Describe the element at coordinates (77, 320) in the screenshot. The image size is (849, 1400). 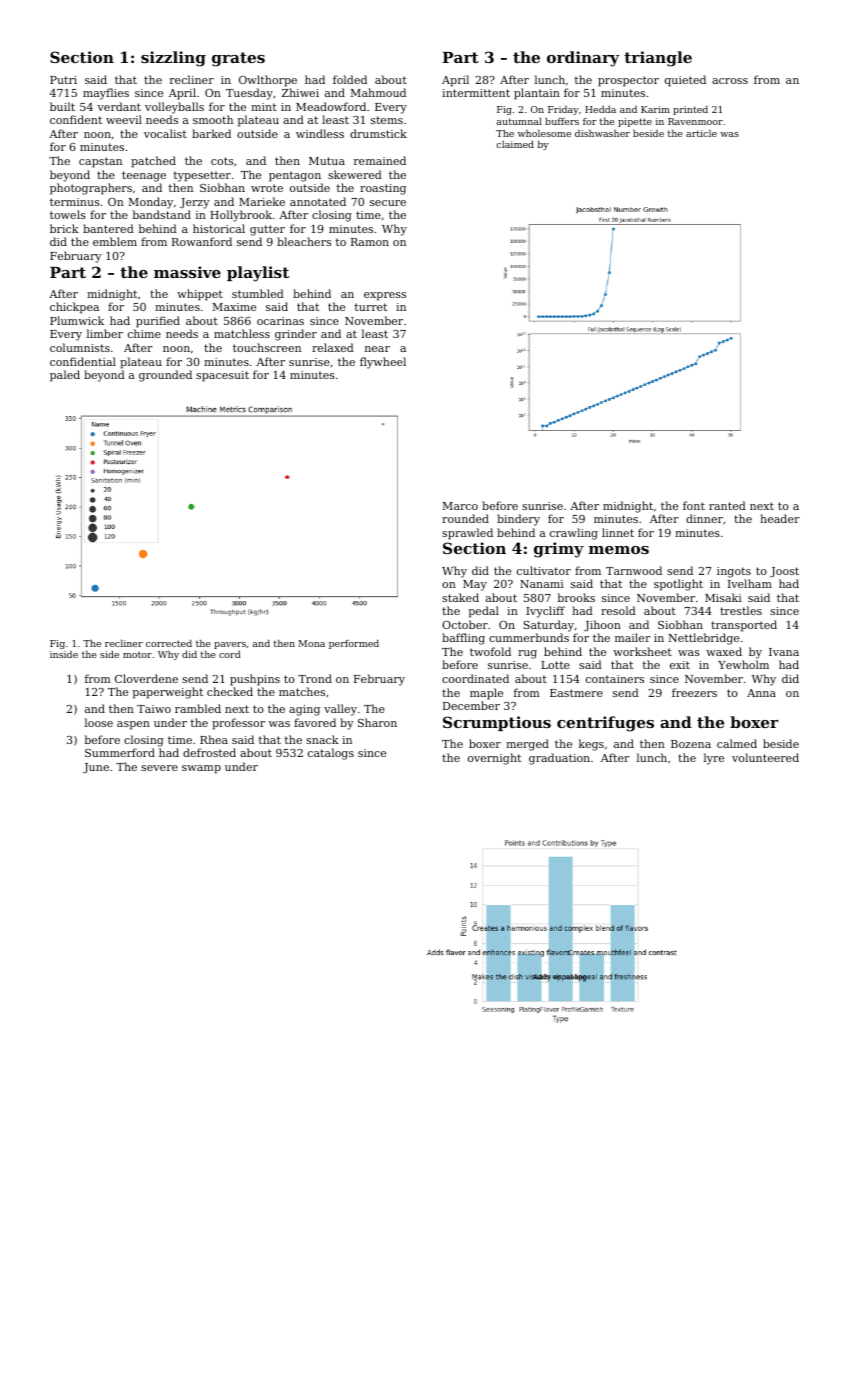
I see `Plumwick` at that location.
